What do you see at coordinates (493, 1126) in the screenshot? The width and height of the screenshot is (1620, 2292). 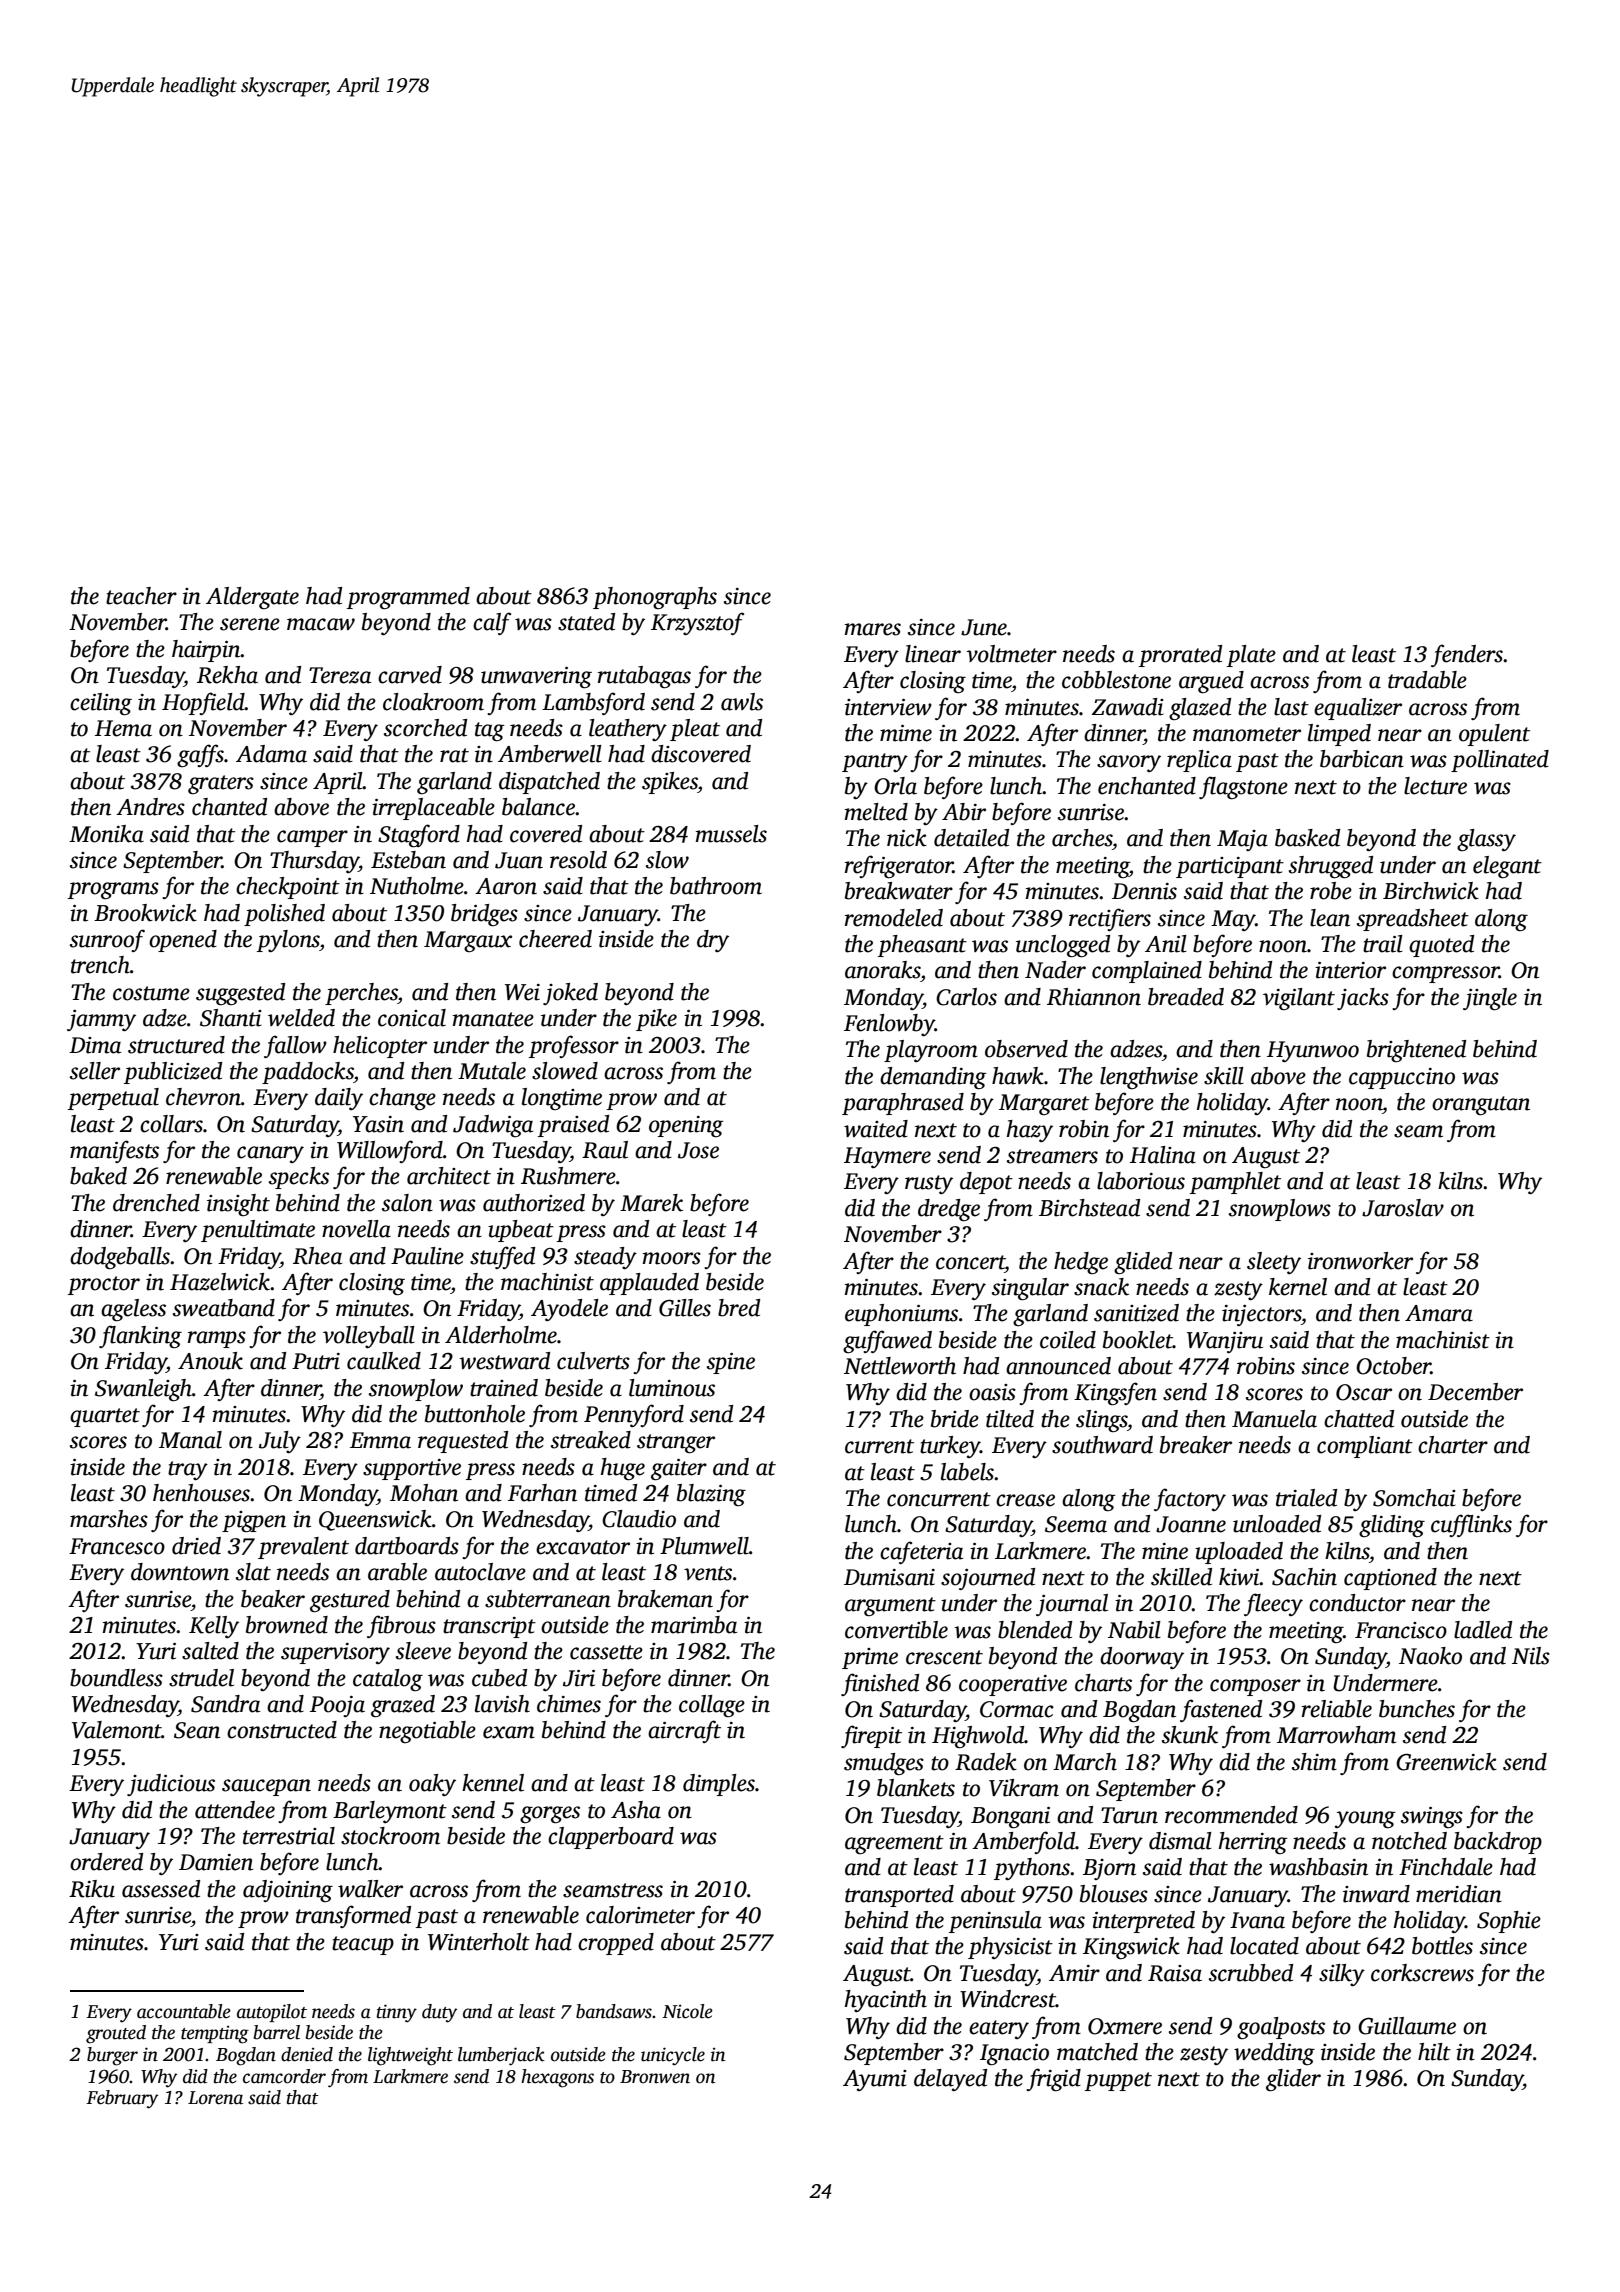 I see `Jadwiga` at bounding box center [493, 1126].
